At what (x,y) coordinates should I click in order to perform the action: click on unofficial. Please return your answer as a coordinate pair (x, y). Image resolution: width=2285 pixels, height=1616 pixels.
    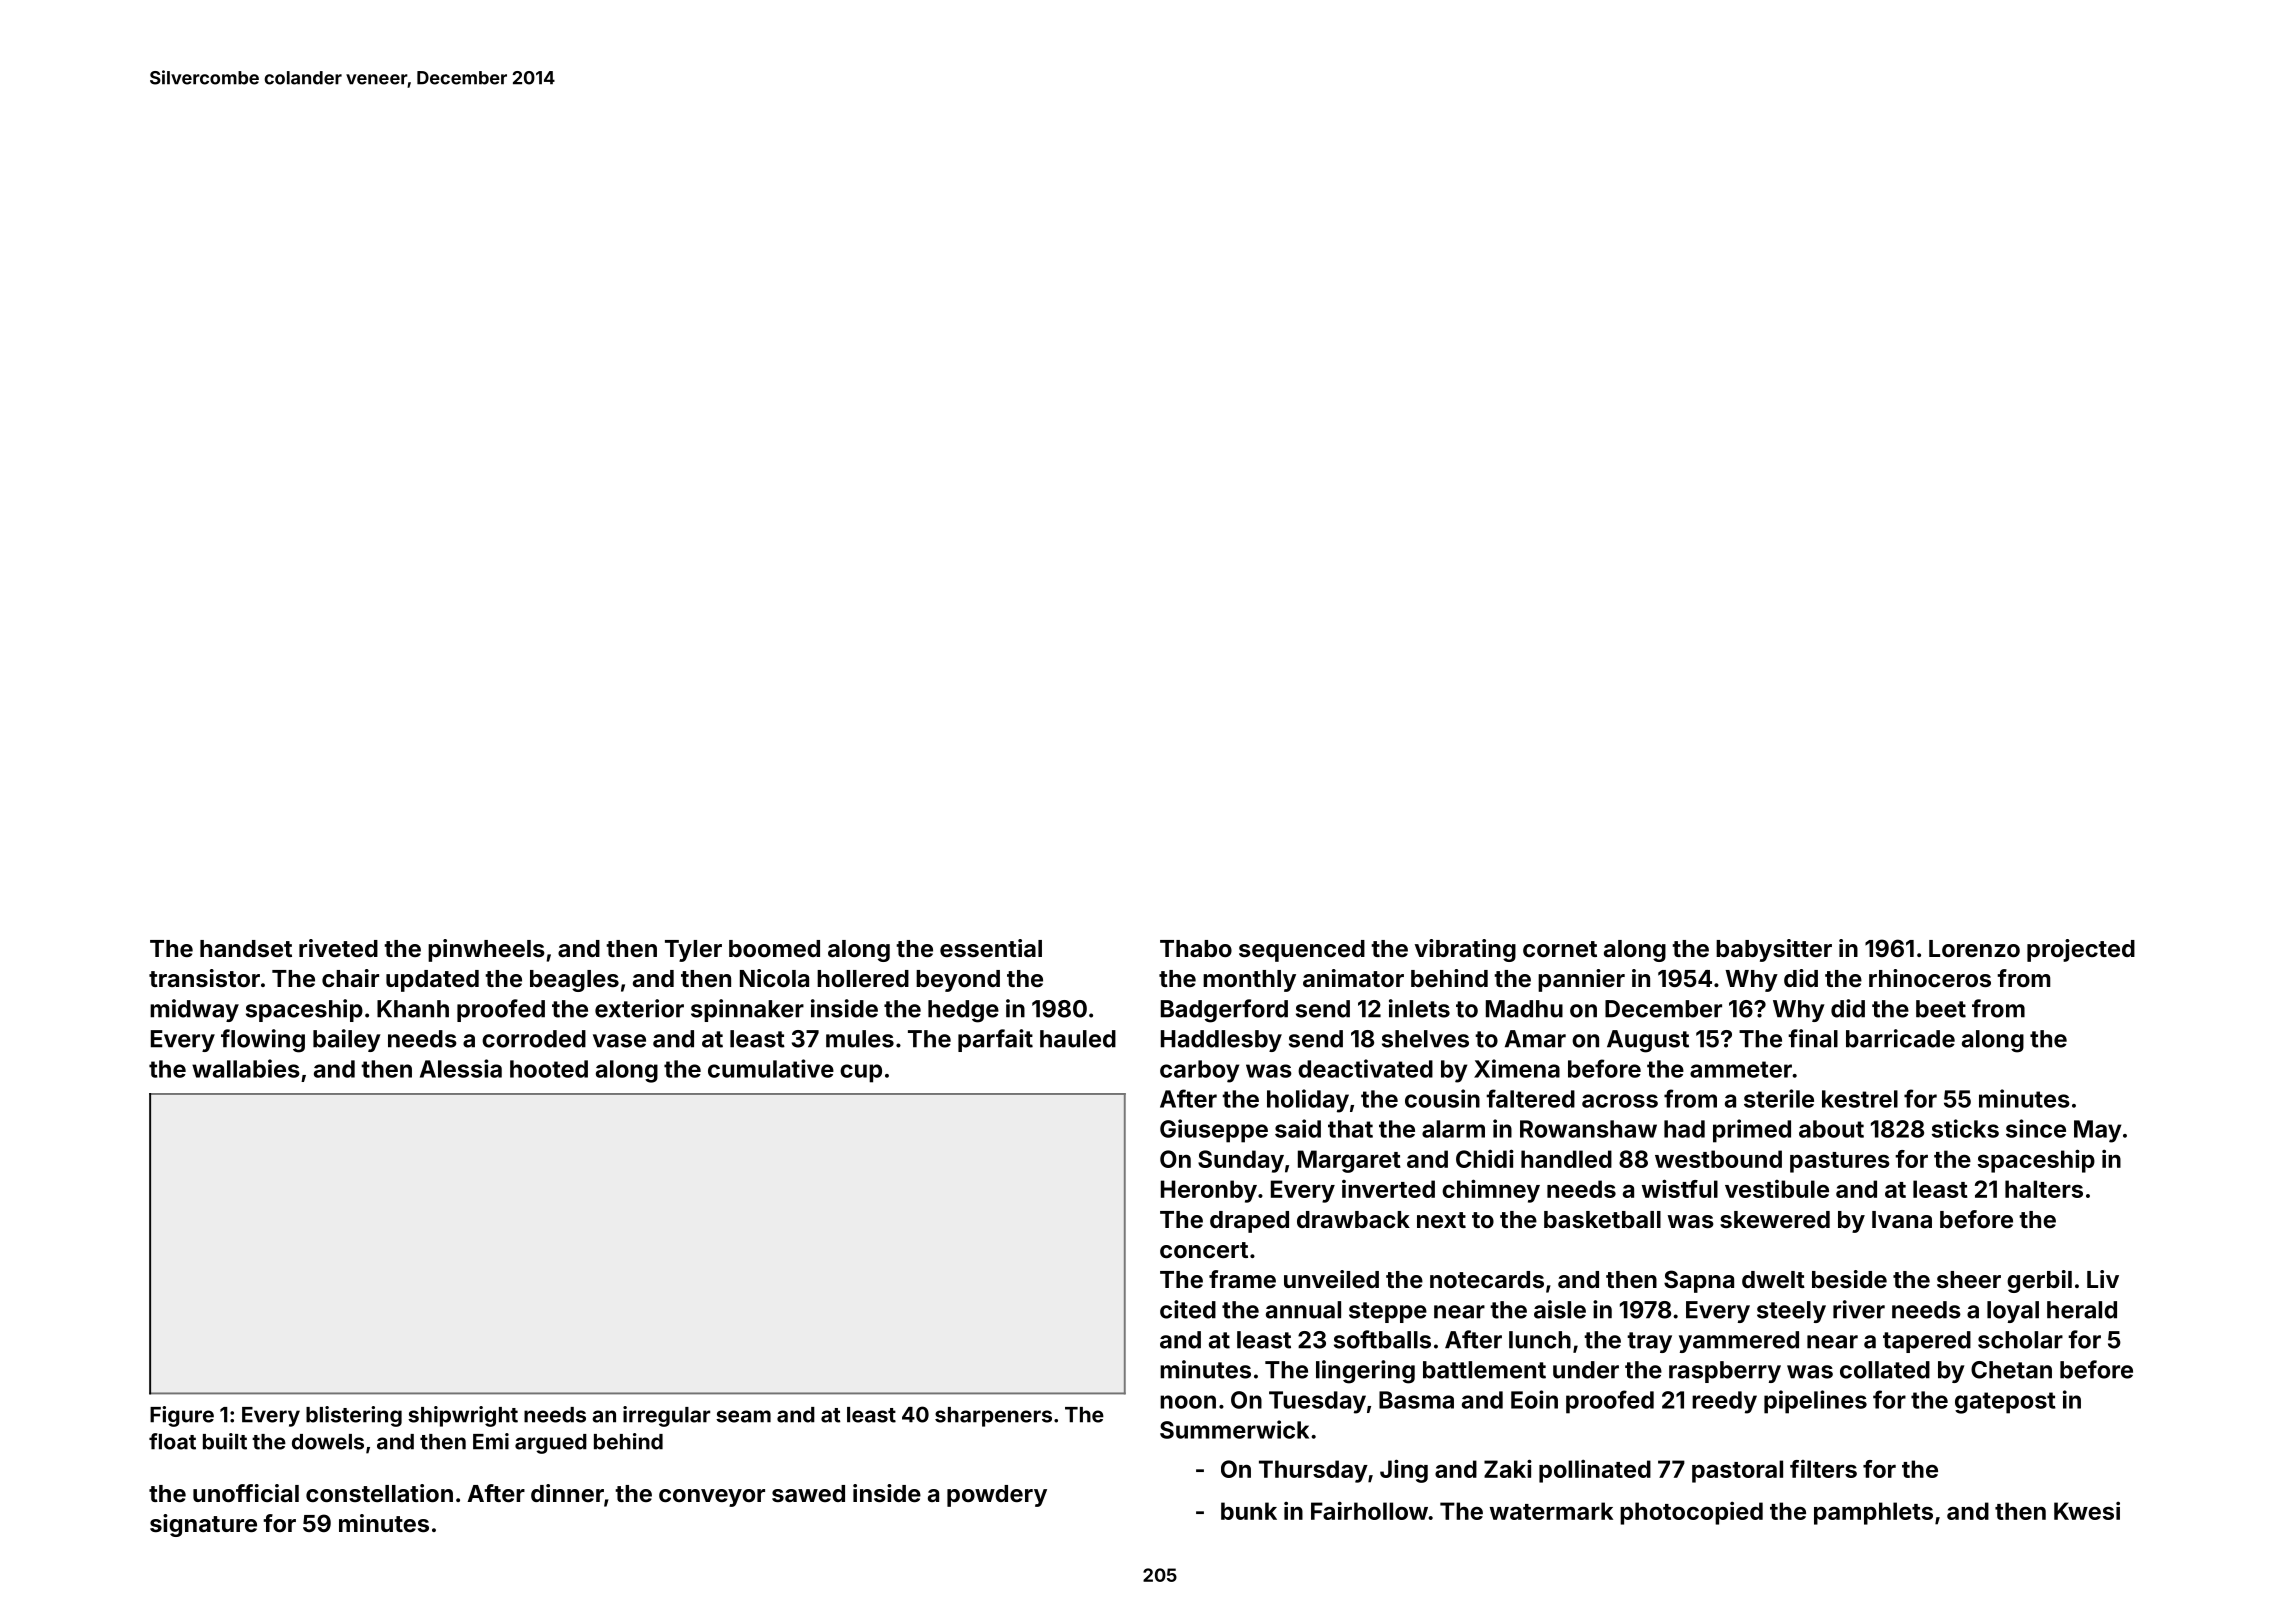
    Looking at the image, I should click on (246, 1493).
